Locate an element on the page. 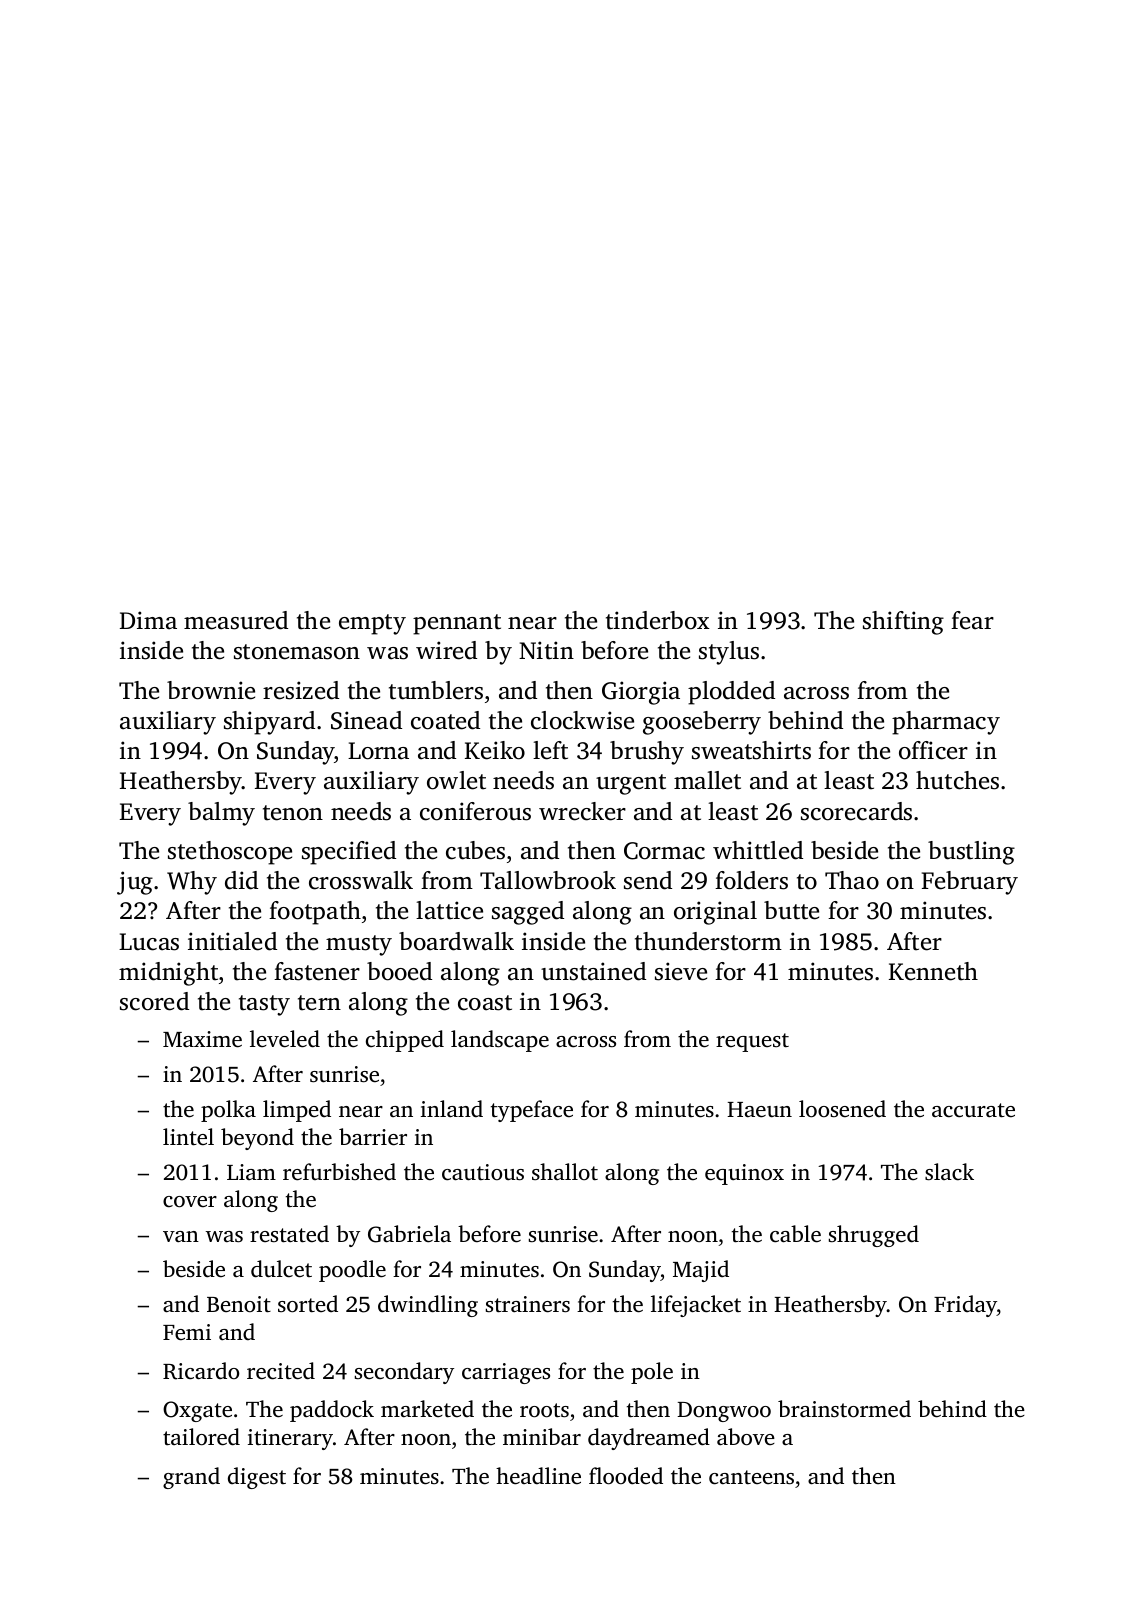 The image size is (1147, 1623). shallot is located at coordinates (565, 1171).
